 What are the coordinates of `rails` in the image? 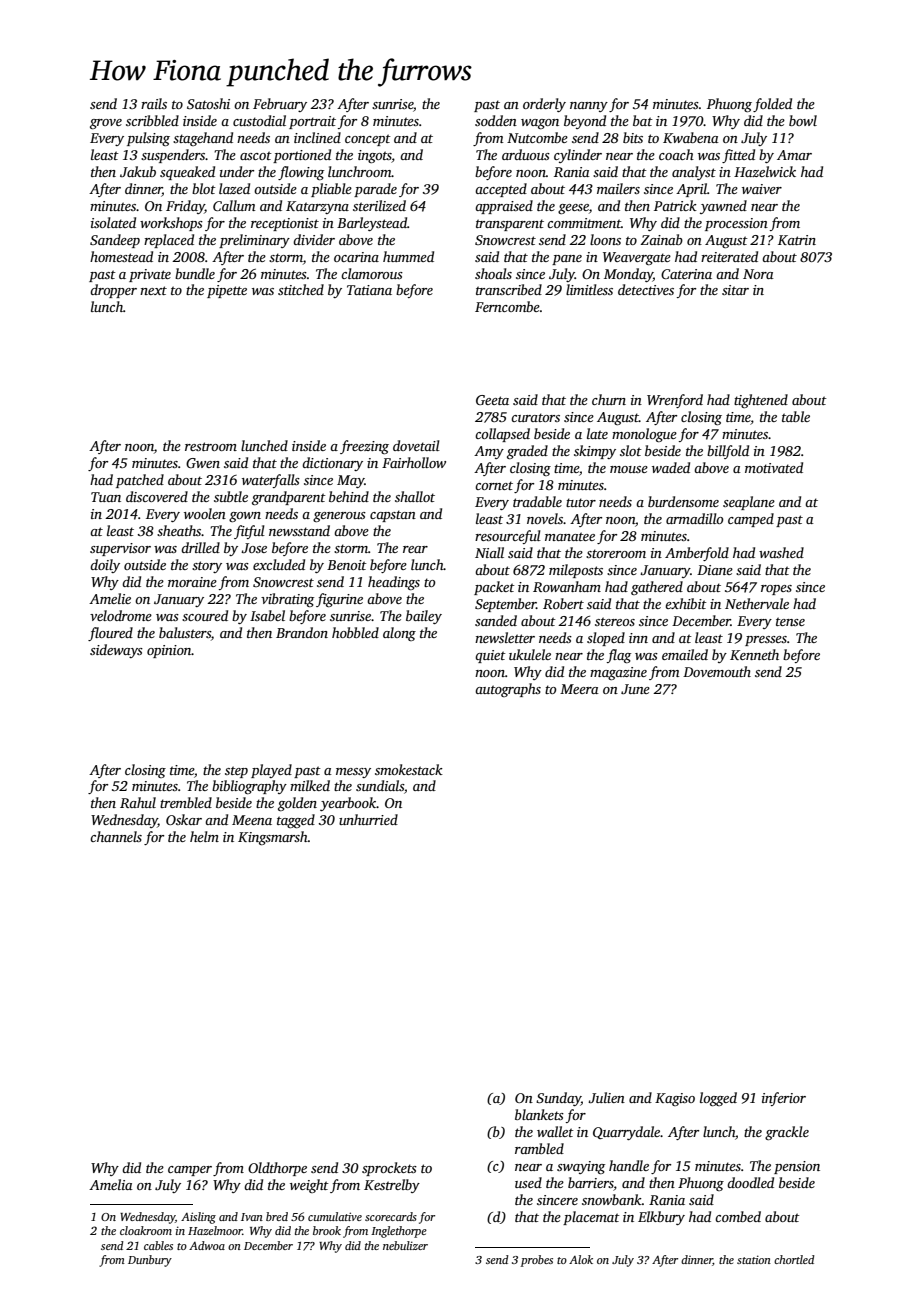 It's located at (154, 103).
